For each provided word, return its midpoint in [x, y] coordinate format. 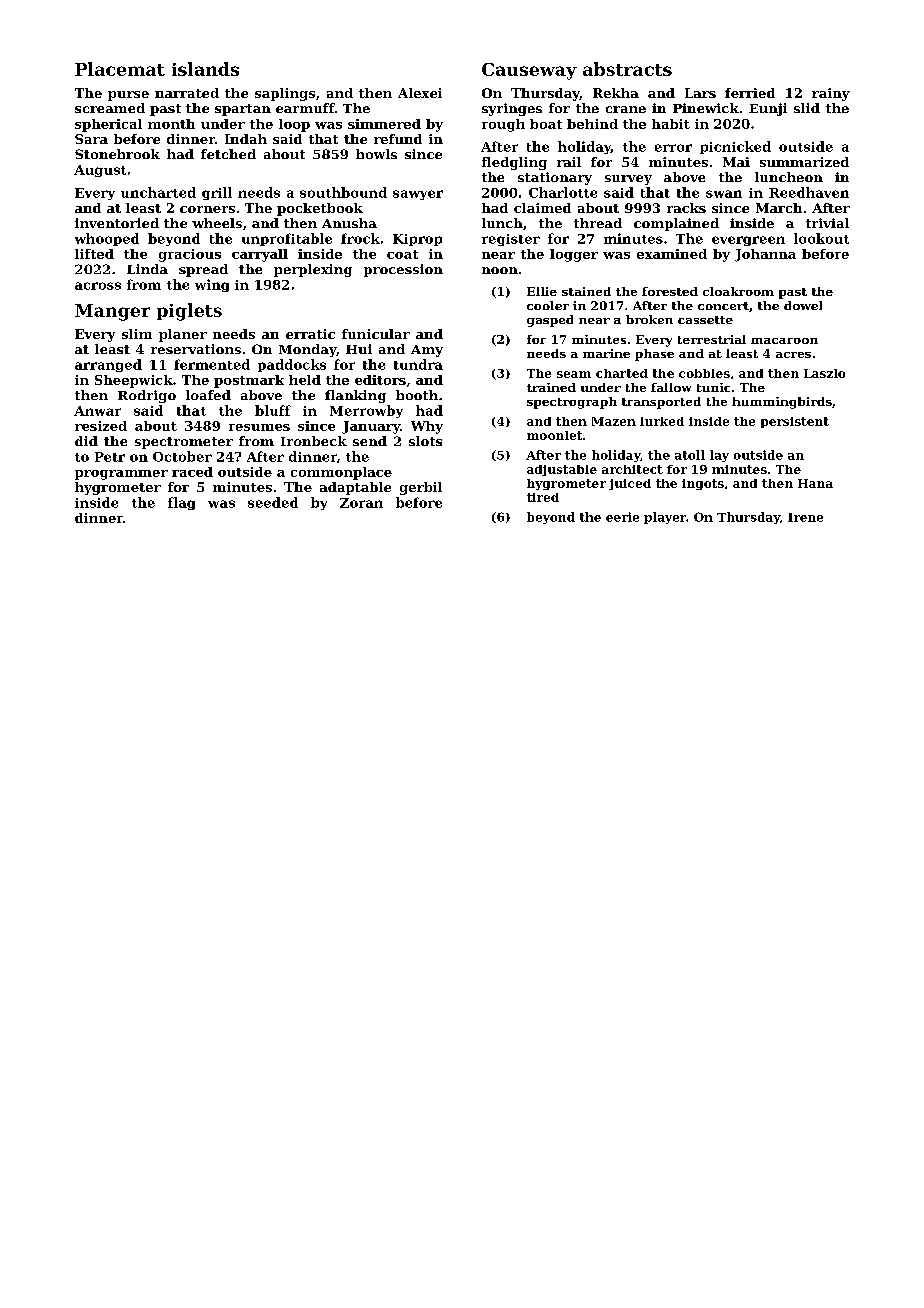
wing [212, 285]
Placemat [120, 69]
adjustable [562, 470]
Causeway [529, 71]
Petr [110, 457]
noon [500, 270]
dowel [803, 305]
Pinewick [706, 108]
